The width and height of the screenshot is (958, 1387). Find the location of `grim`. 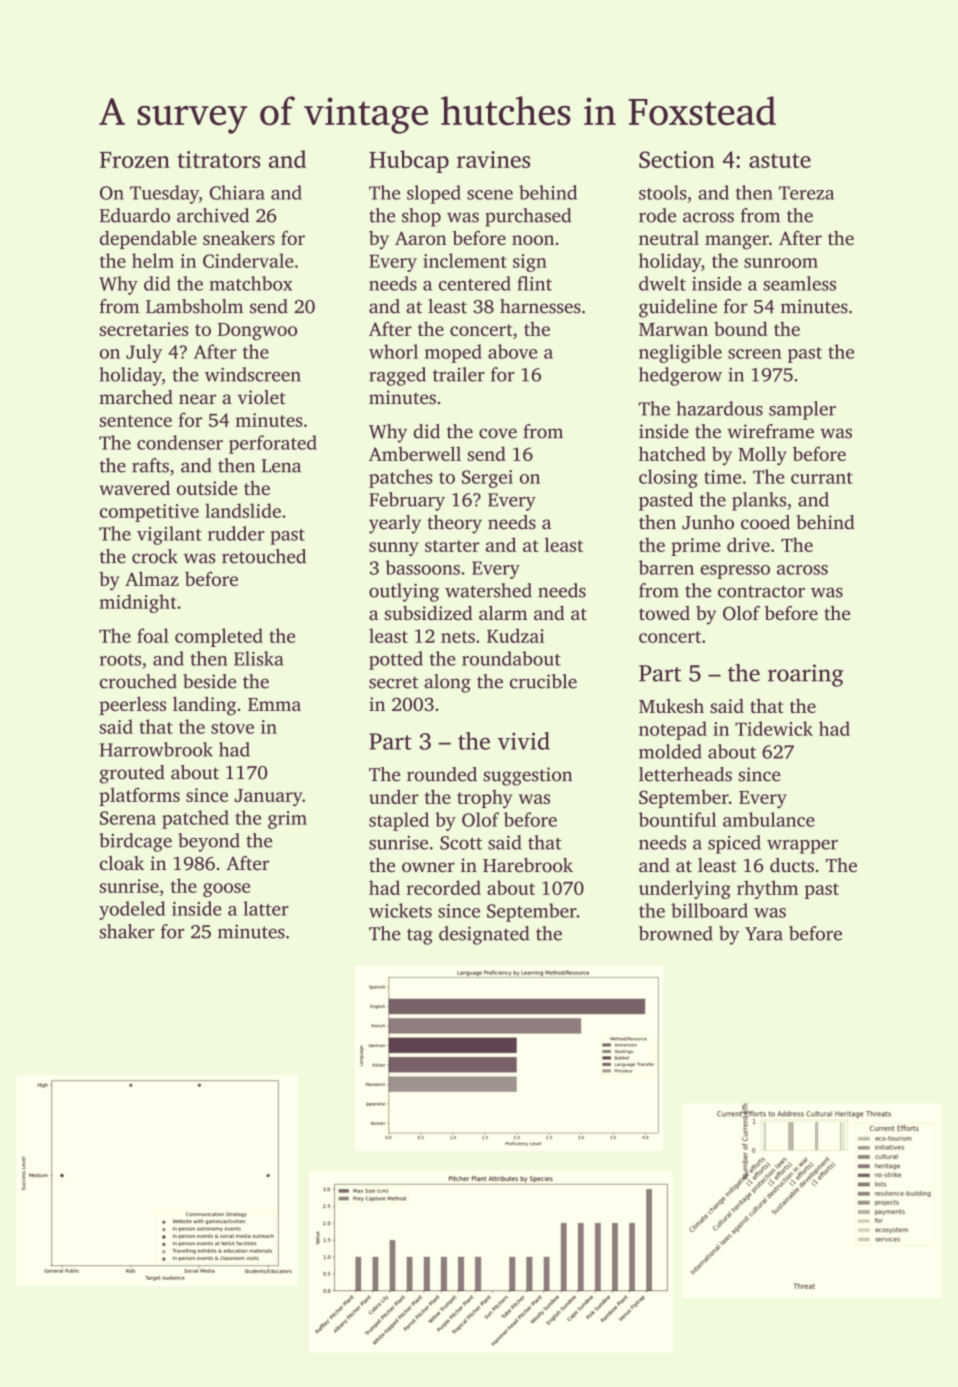

grim is located at coordinates (287, 820).
